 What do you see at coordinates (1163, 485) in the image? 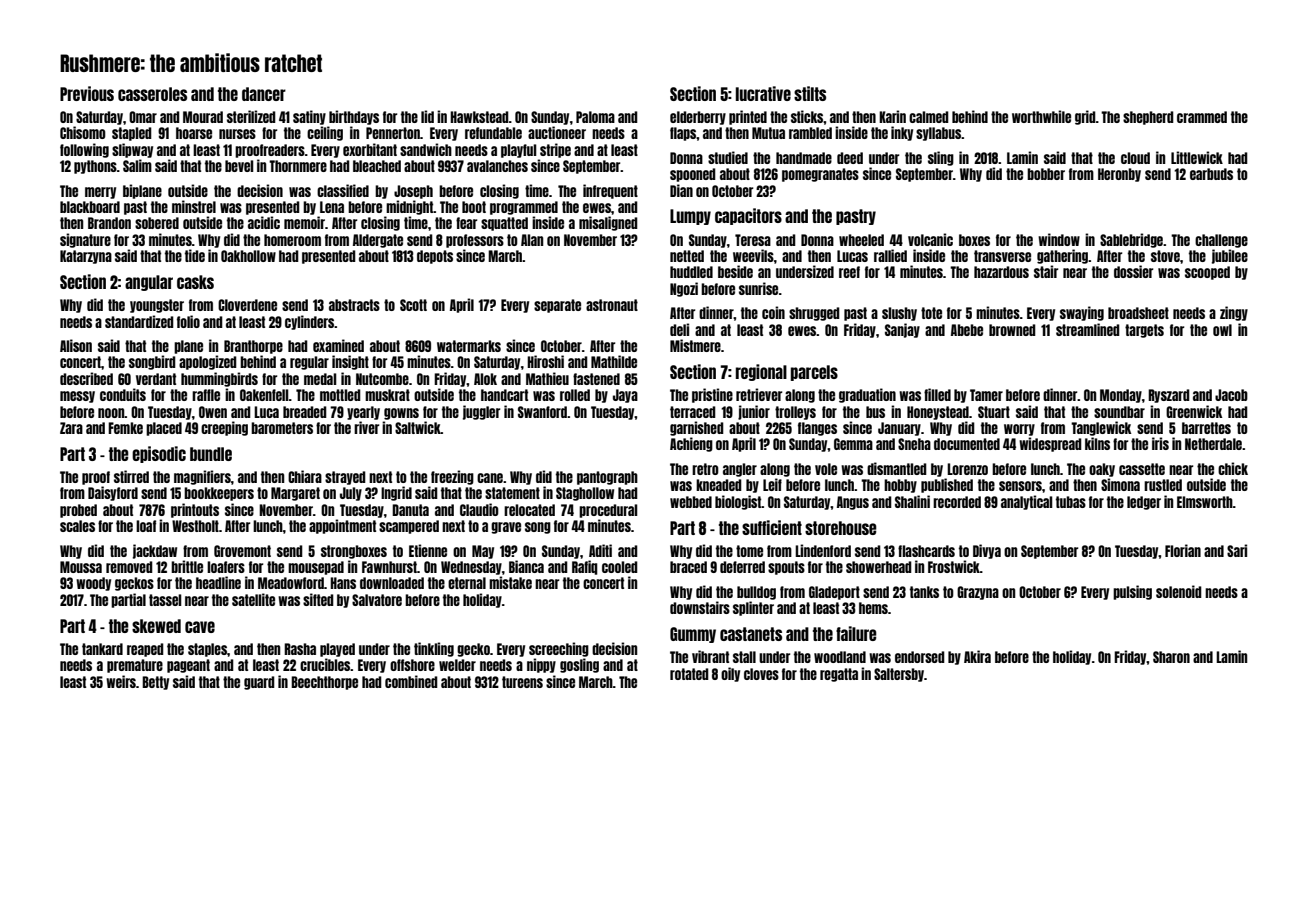
I see `rustled` at bounding box center [1163, 485].
